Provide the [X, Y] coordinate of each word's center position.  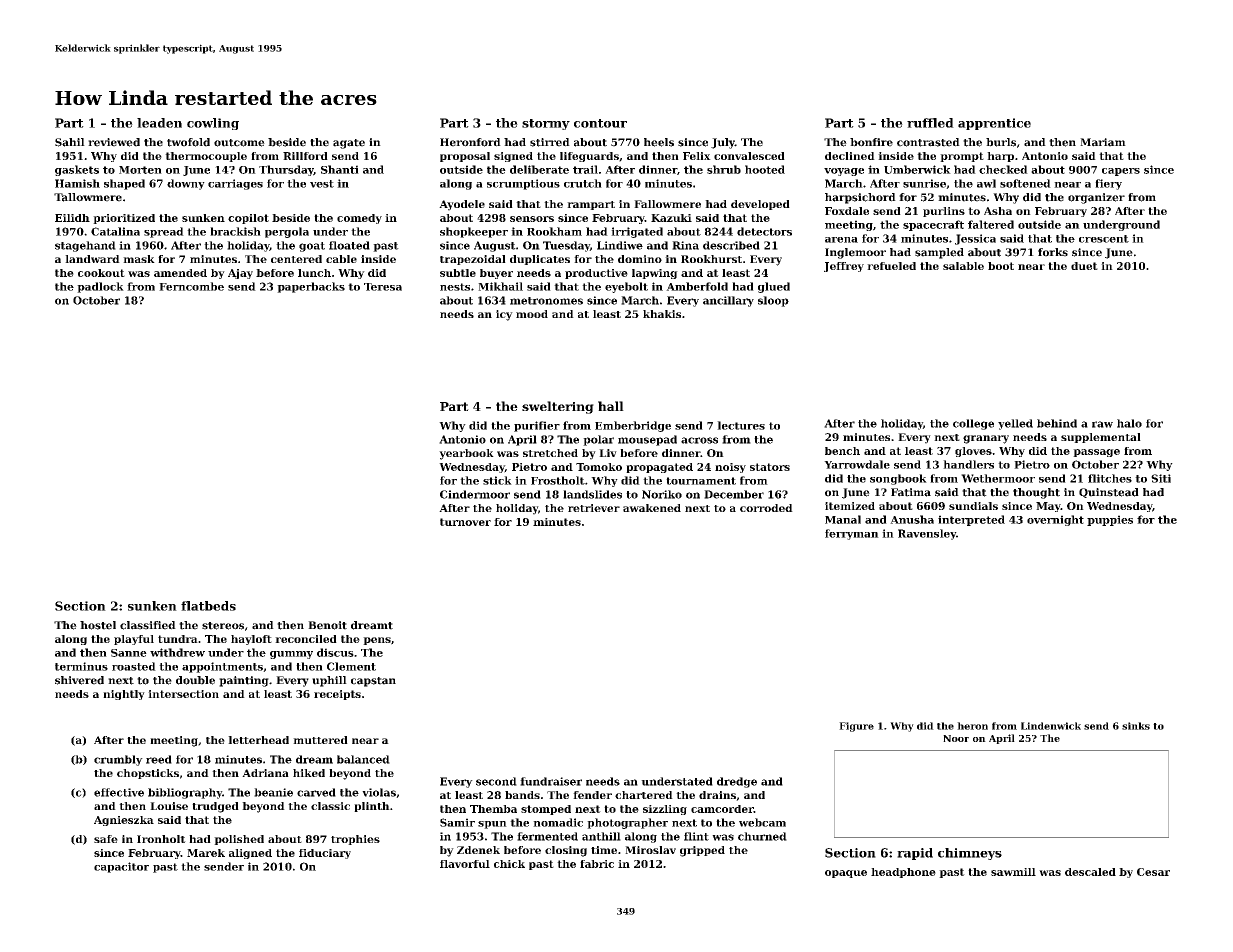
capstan [373, 682]
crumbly [118, 760]
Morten [140, 170]
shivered [79, 680]
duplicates [540, 260]
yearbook [466, 454]
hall [611, 406]
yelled [1015, 424]
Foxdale [847, 211]
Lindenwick [1051, 726]
